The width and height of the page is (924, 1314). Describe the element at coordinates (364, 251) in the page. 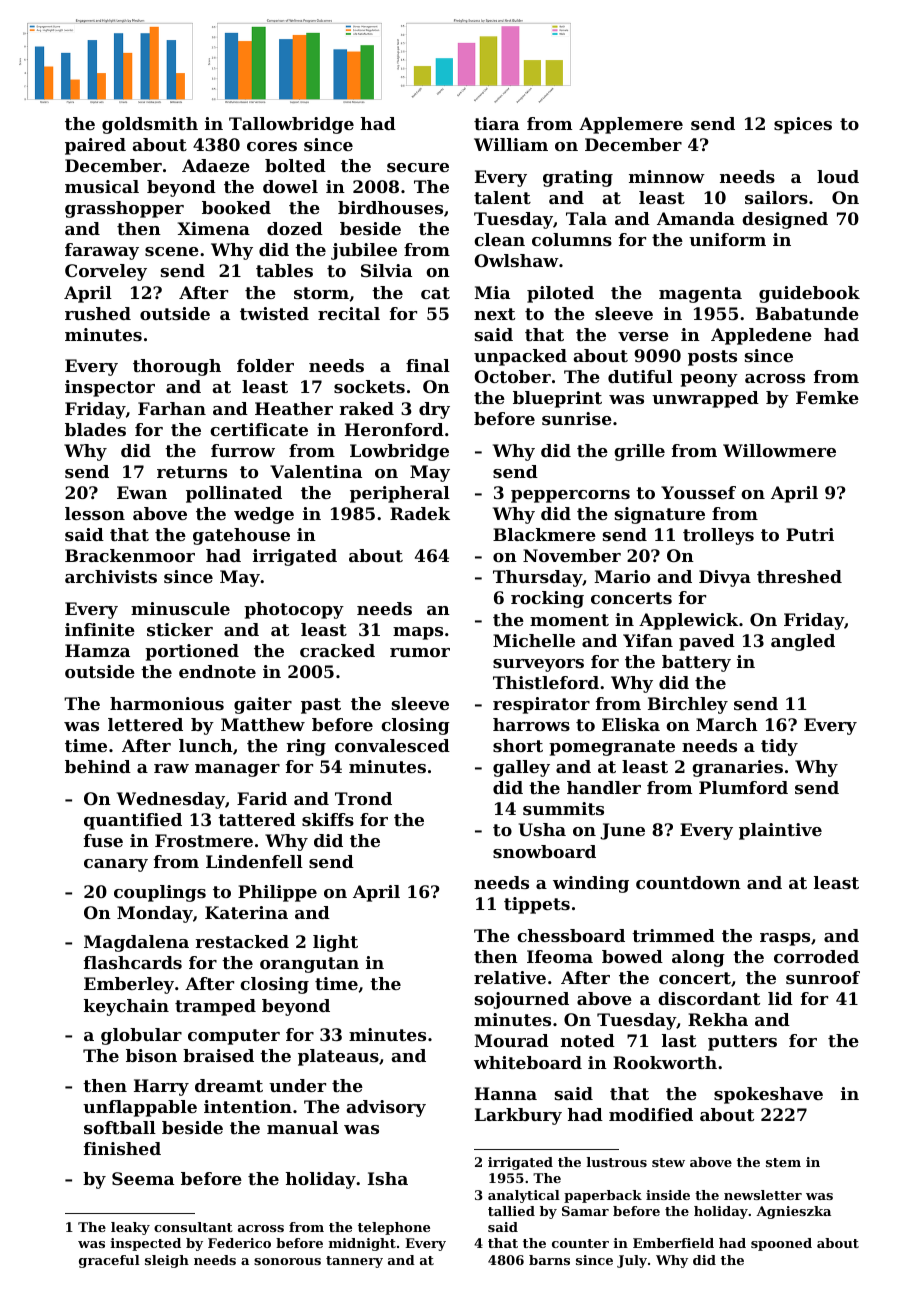

I see `jubilee` at that location.
